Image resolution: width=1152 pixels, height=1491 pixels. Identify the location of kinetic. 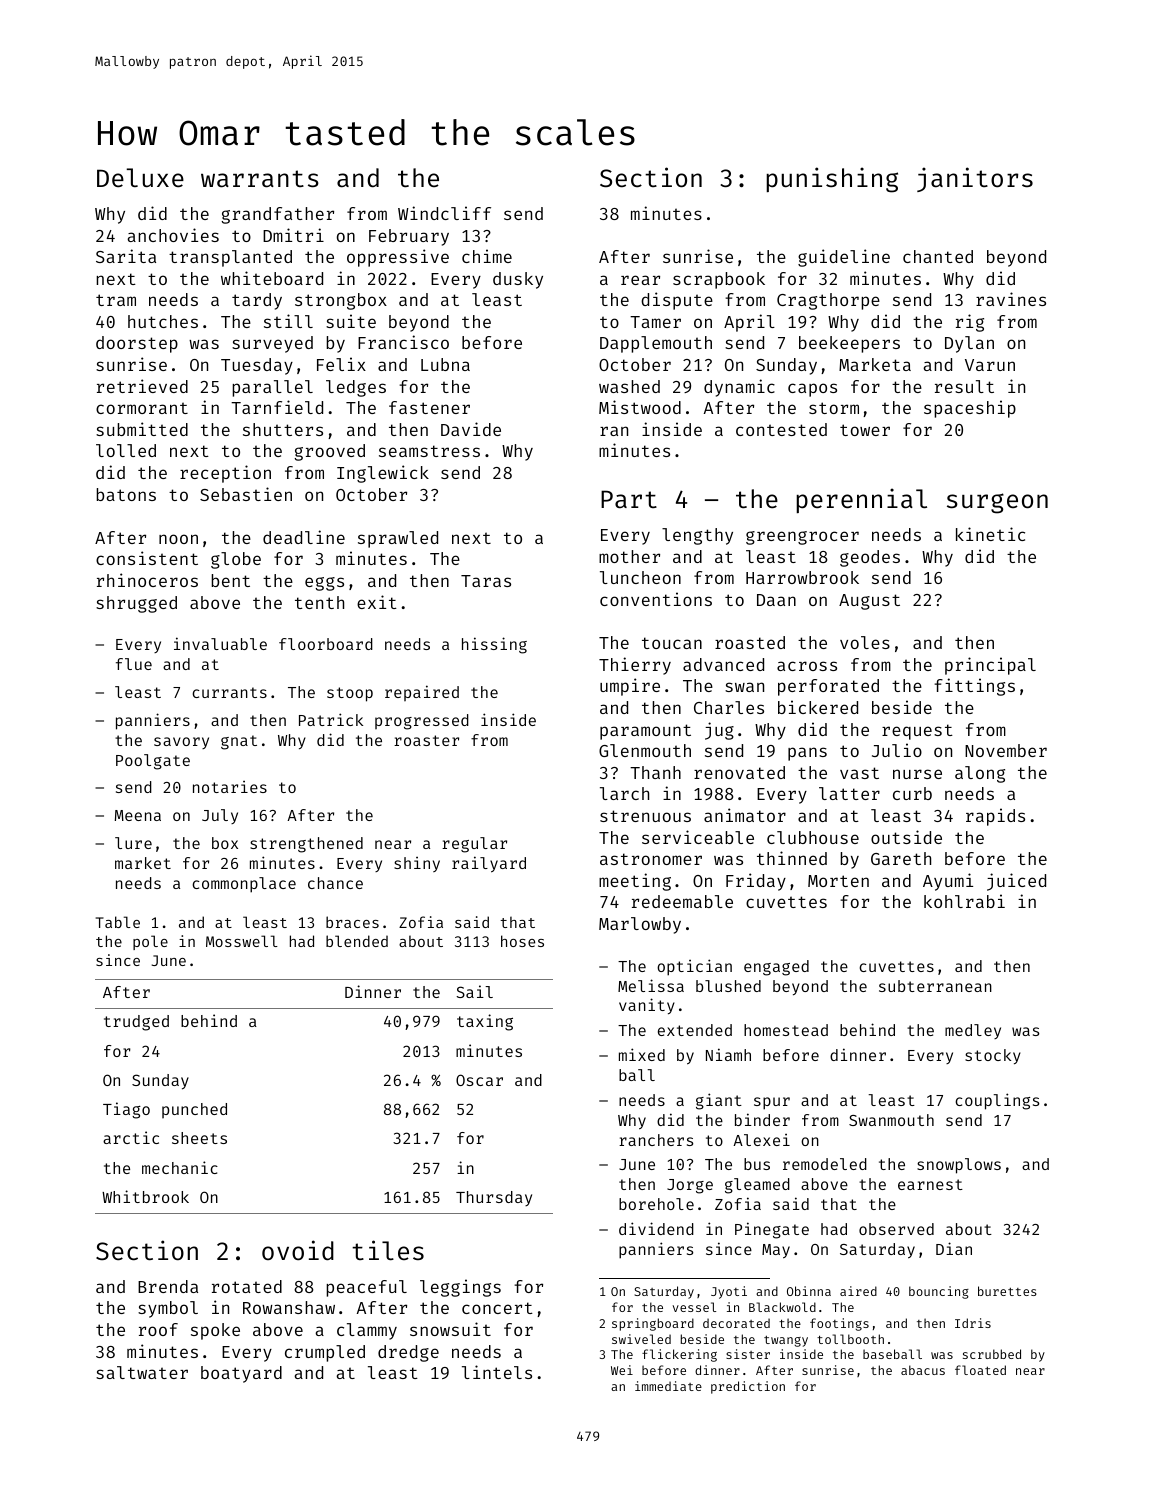
(990, 534).
